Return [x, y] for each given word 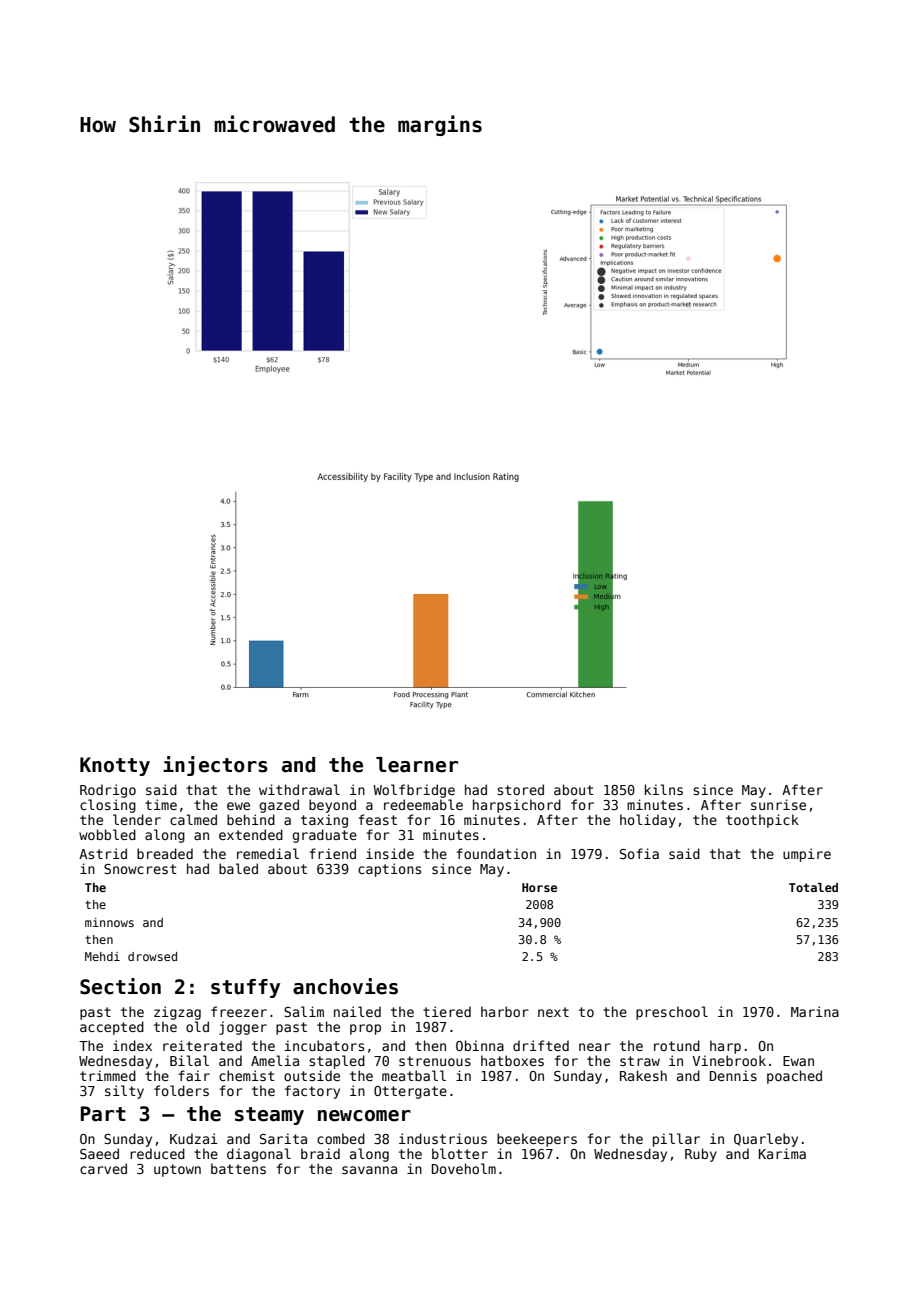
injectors [215, 766]
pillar [676, 1140]
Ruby [701, 1155]
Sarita [283, 1138]
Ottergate [410, 1092]
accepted [112, 1028]
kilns [664, 789]
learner [417, 765]
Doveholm [464, 1168]
